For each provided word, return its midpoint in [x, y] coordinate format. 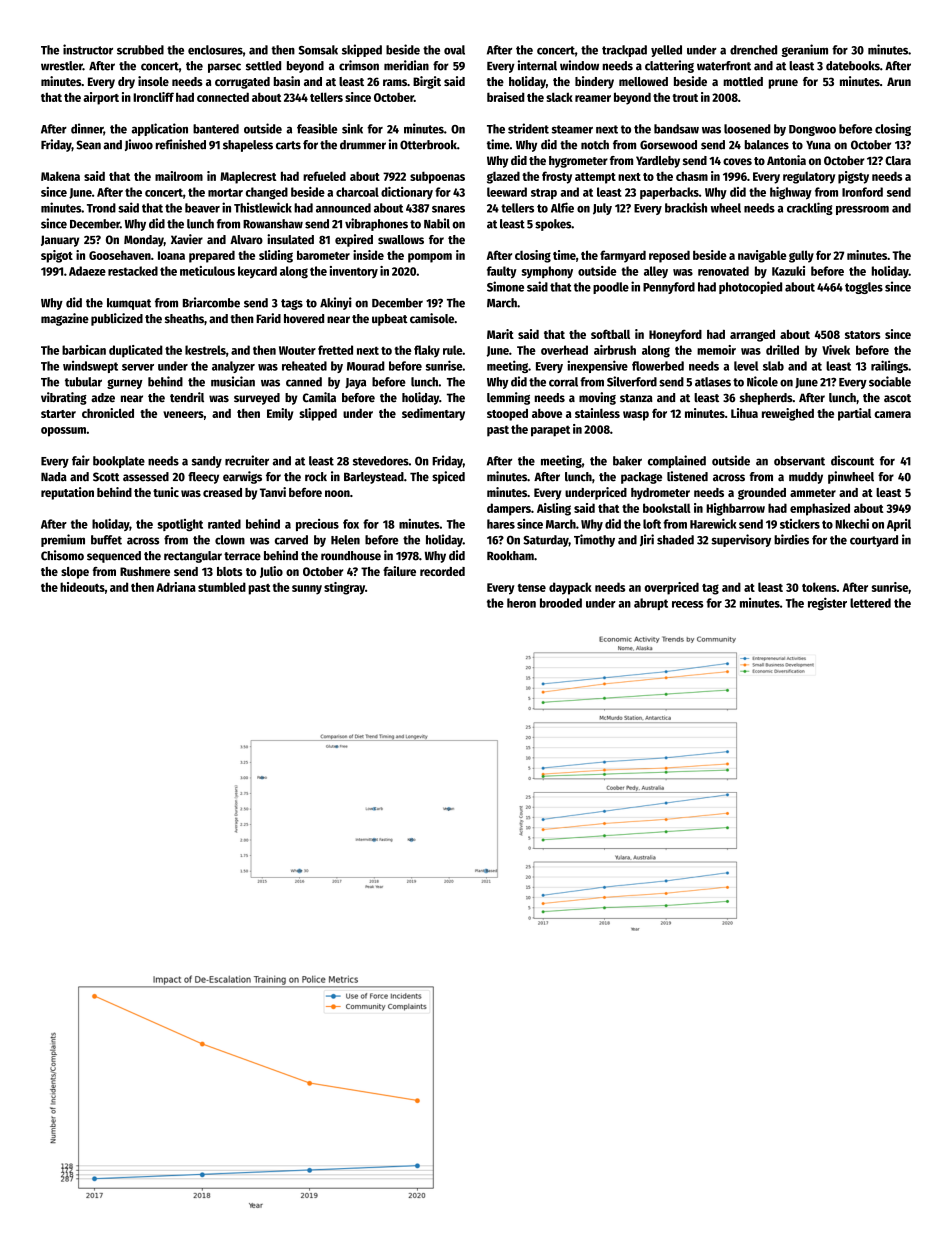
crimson [359, 65]
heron [521, 603]
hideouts [82, 587]
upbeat [390, 320]
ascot [897, 398]
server [138, 367]
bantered [216, 129]
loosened [747, 129]
